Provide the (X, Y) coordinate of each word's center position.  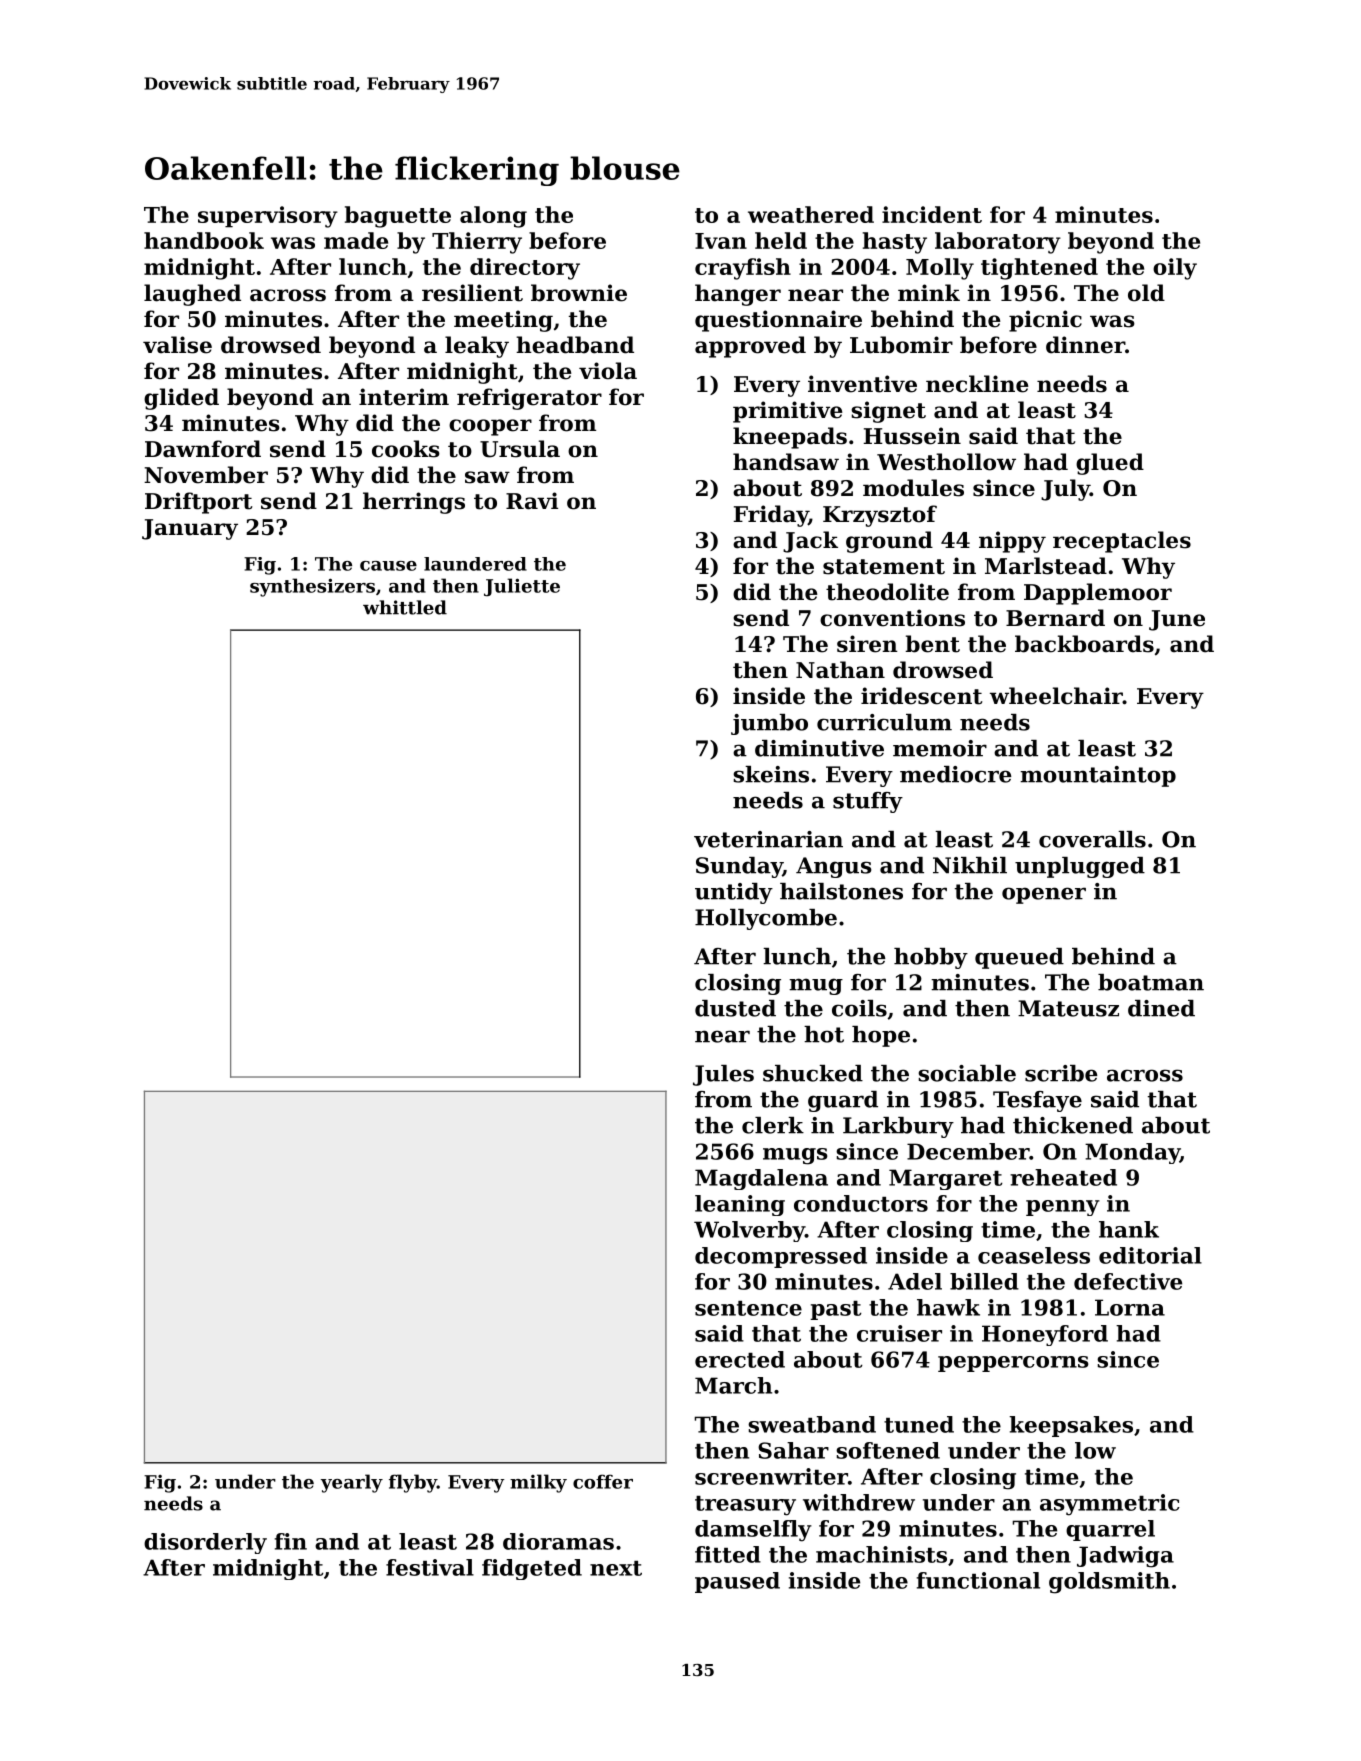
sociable (967, 1073)
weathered (811, 214)
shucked (813, 1073)
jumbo (769, 724)
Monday (1132, 1153)
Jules (723, 1075)
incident (932, 214)
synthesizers (312, 587)
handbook (204, 240)
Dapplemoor (1098, 594)
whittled (405, 607)
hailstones (841, 891)
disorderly (205, 1543)
